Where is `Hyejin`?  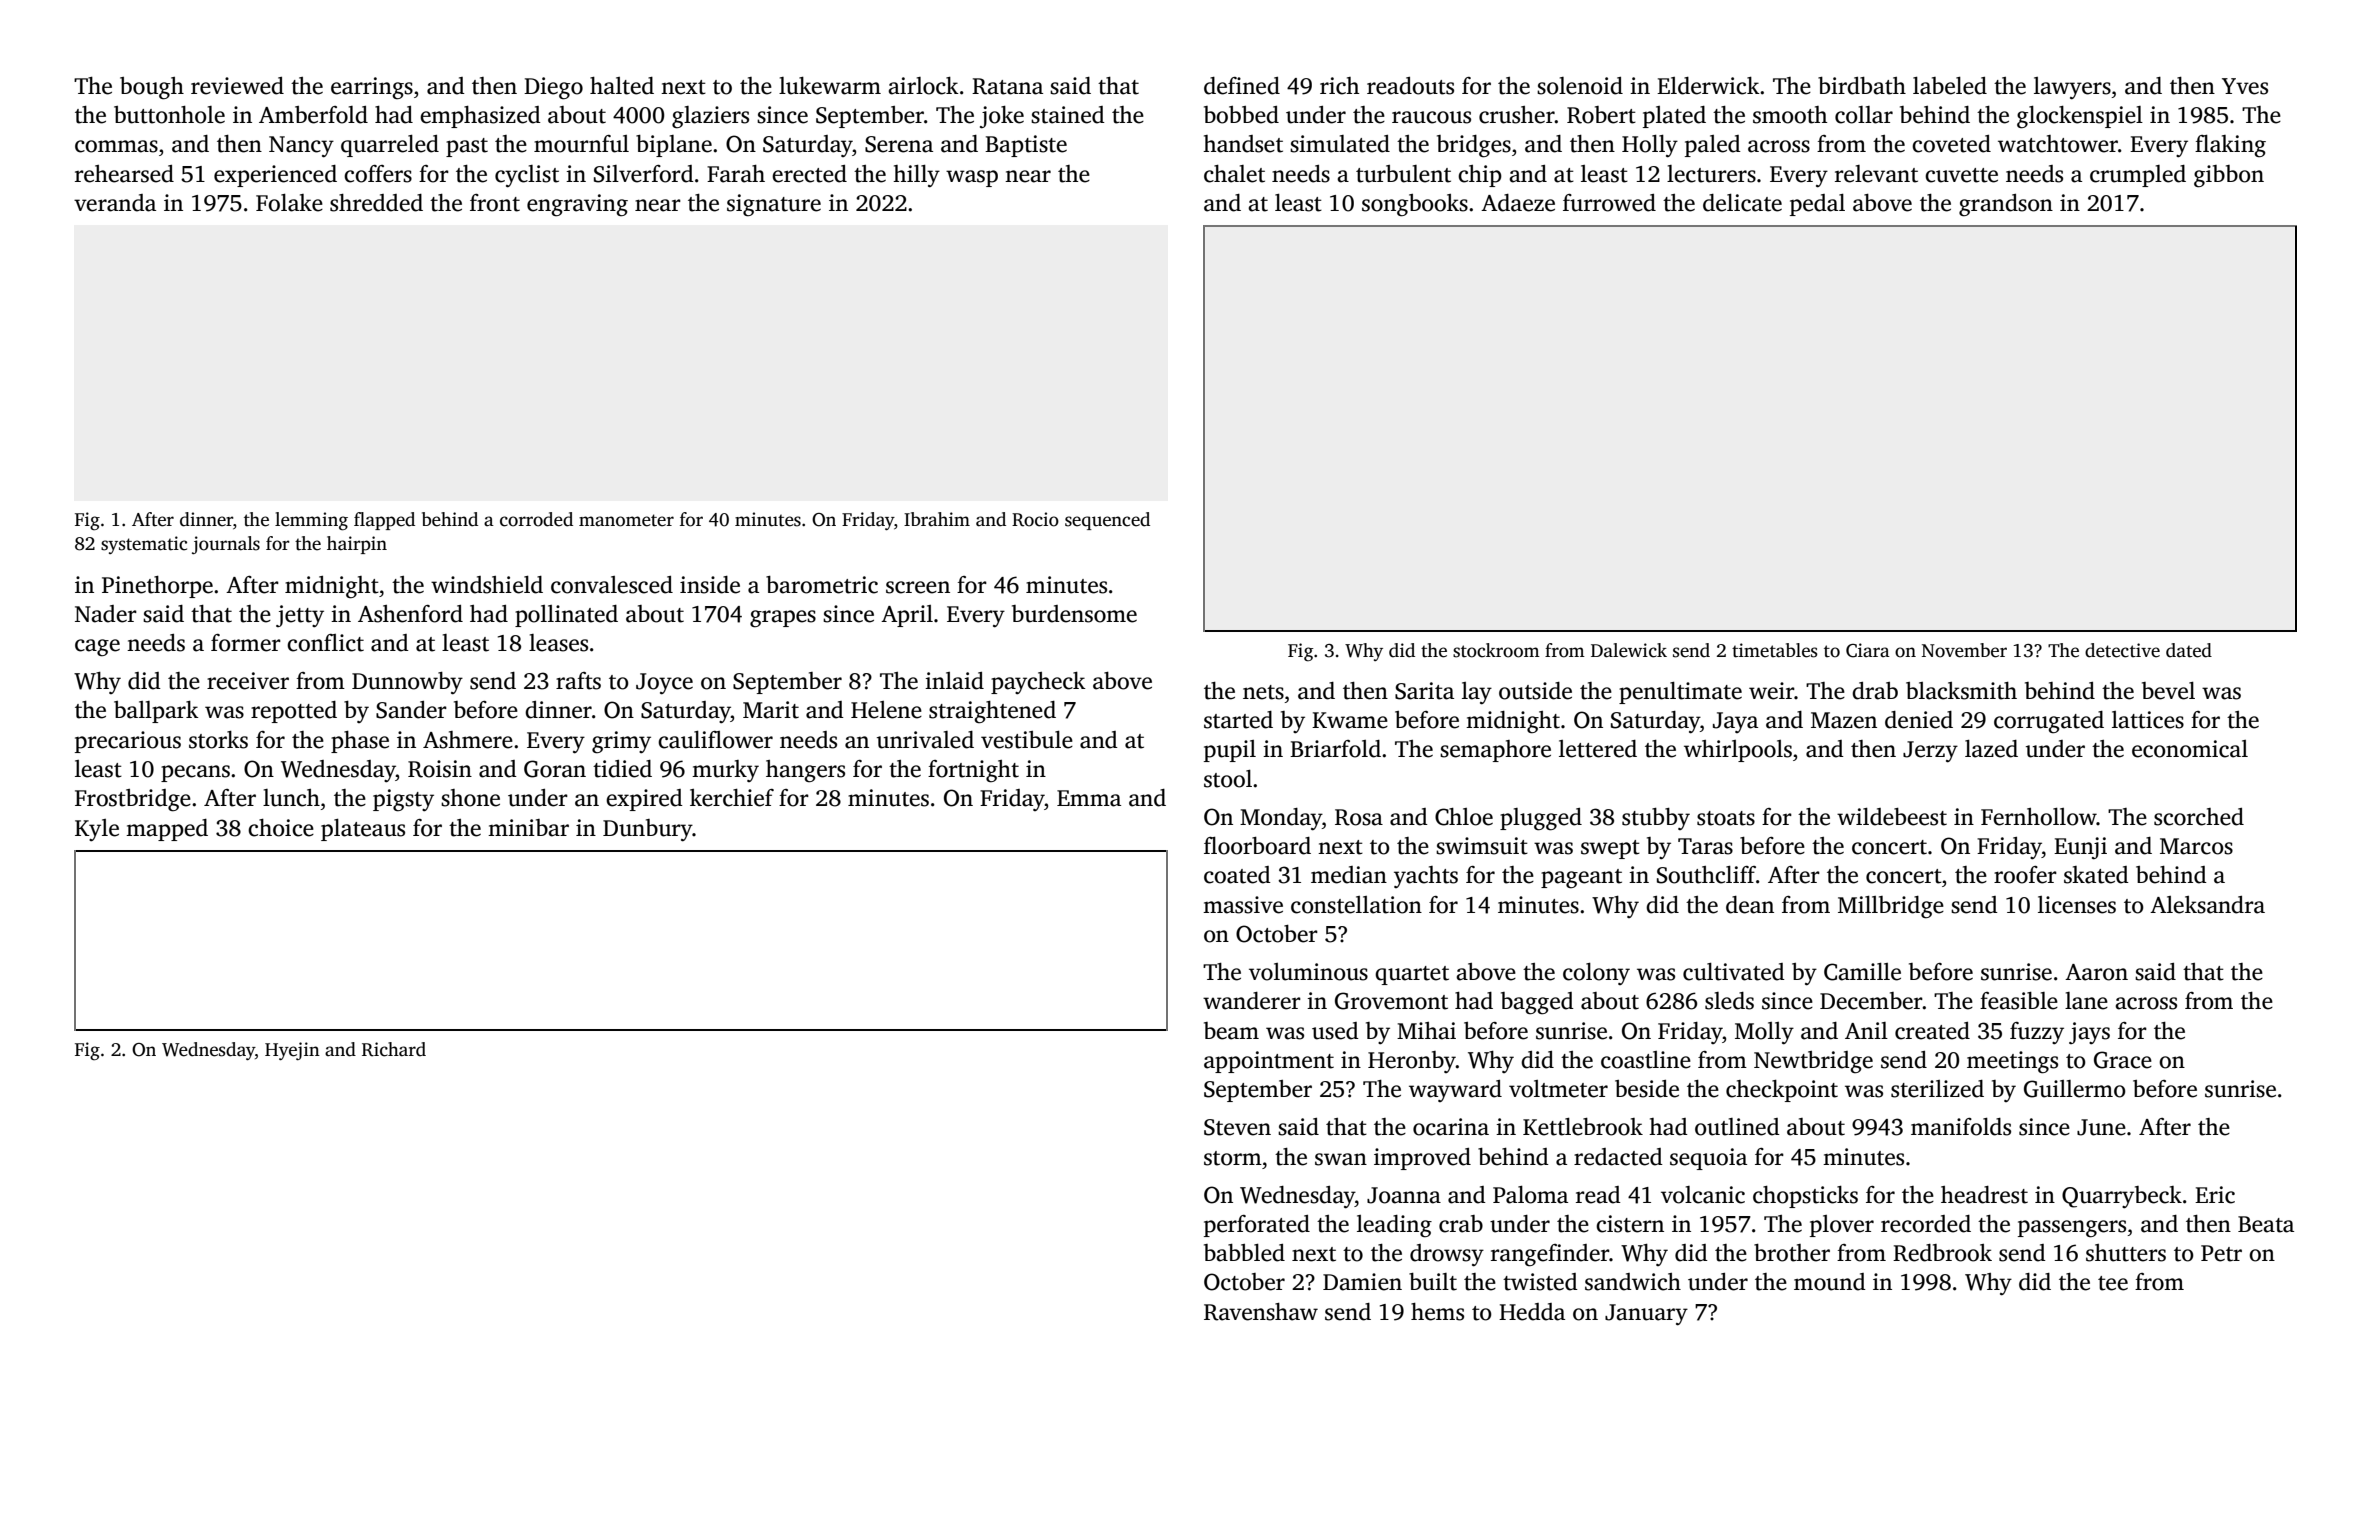 Hyejin is located at coordinates (292, 1051).
